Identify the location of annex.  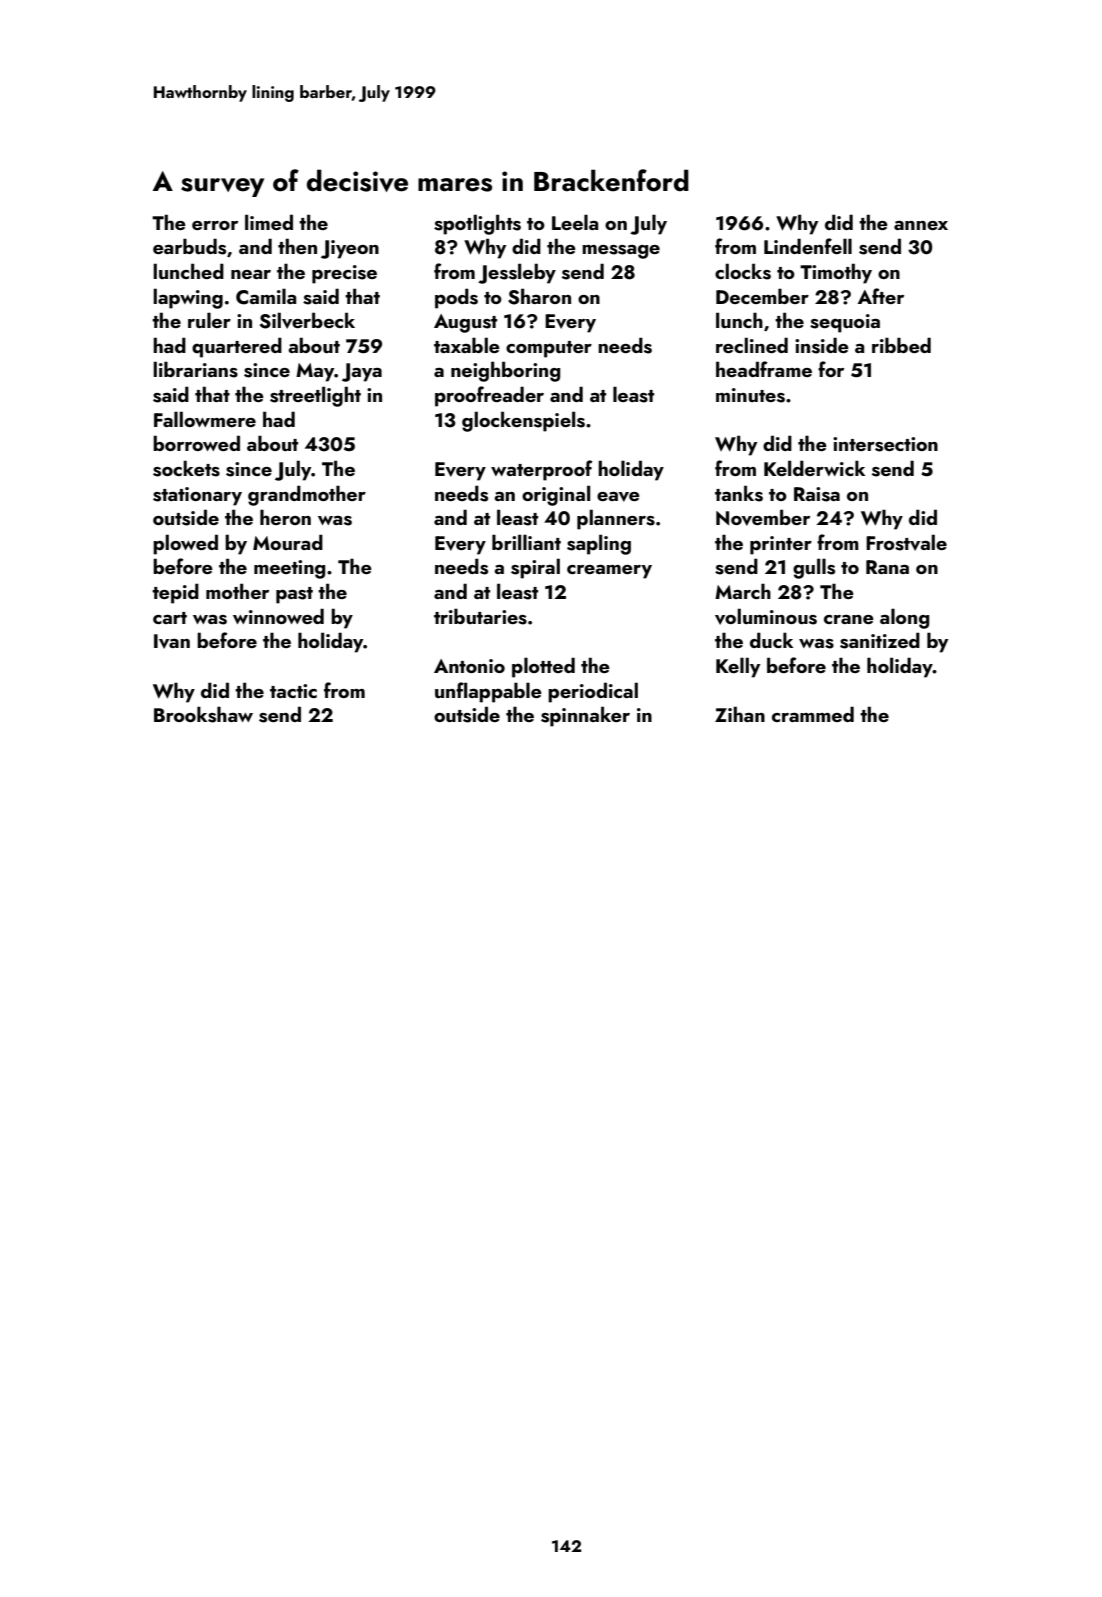
(921, 225).
